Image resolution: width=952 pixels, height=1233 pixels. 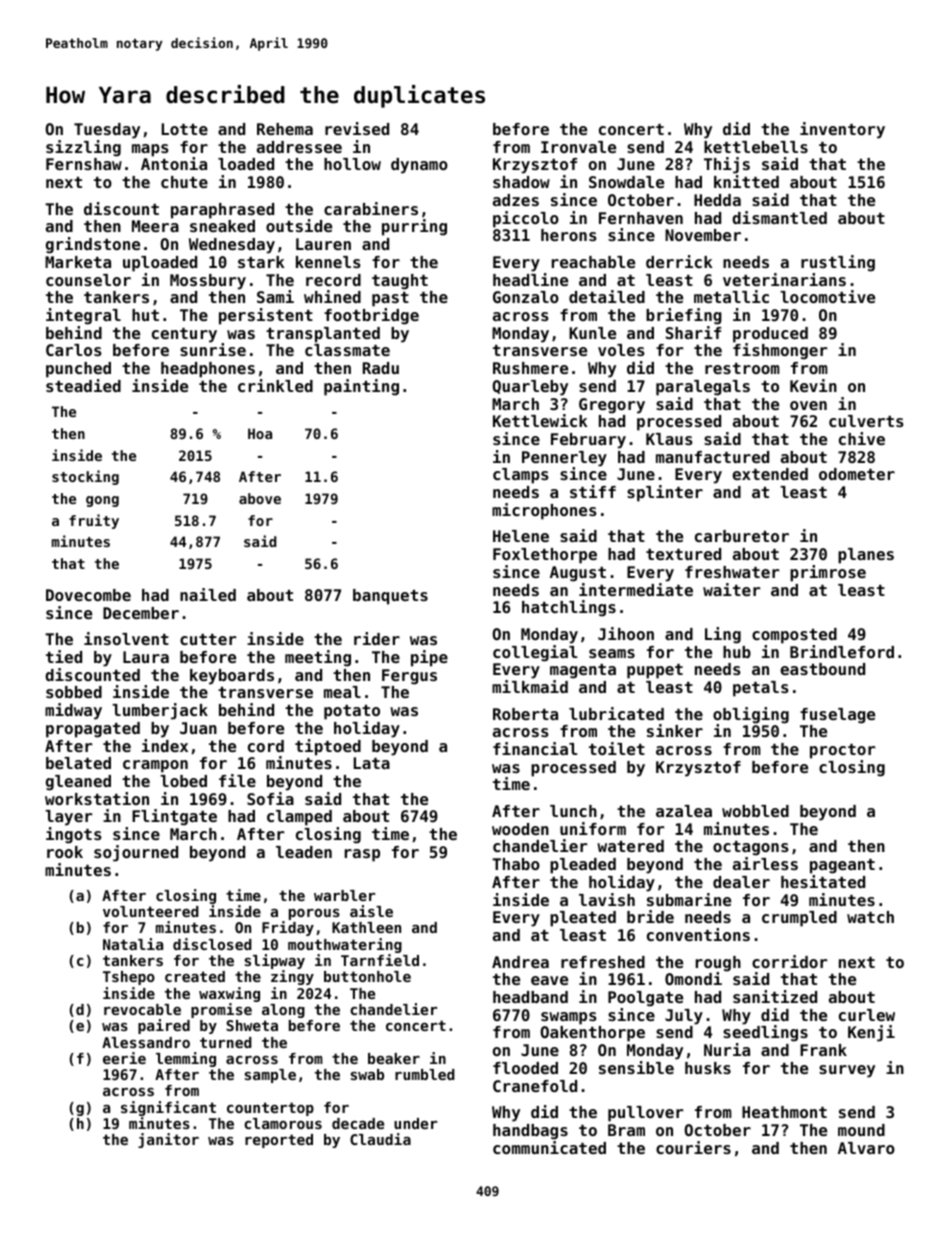 I want to click on fruity, so click(x=94, y=521).
